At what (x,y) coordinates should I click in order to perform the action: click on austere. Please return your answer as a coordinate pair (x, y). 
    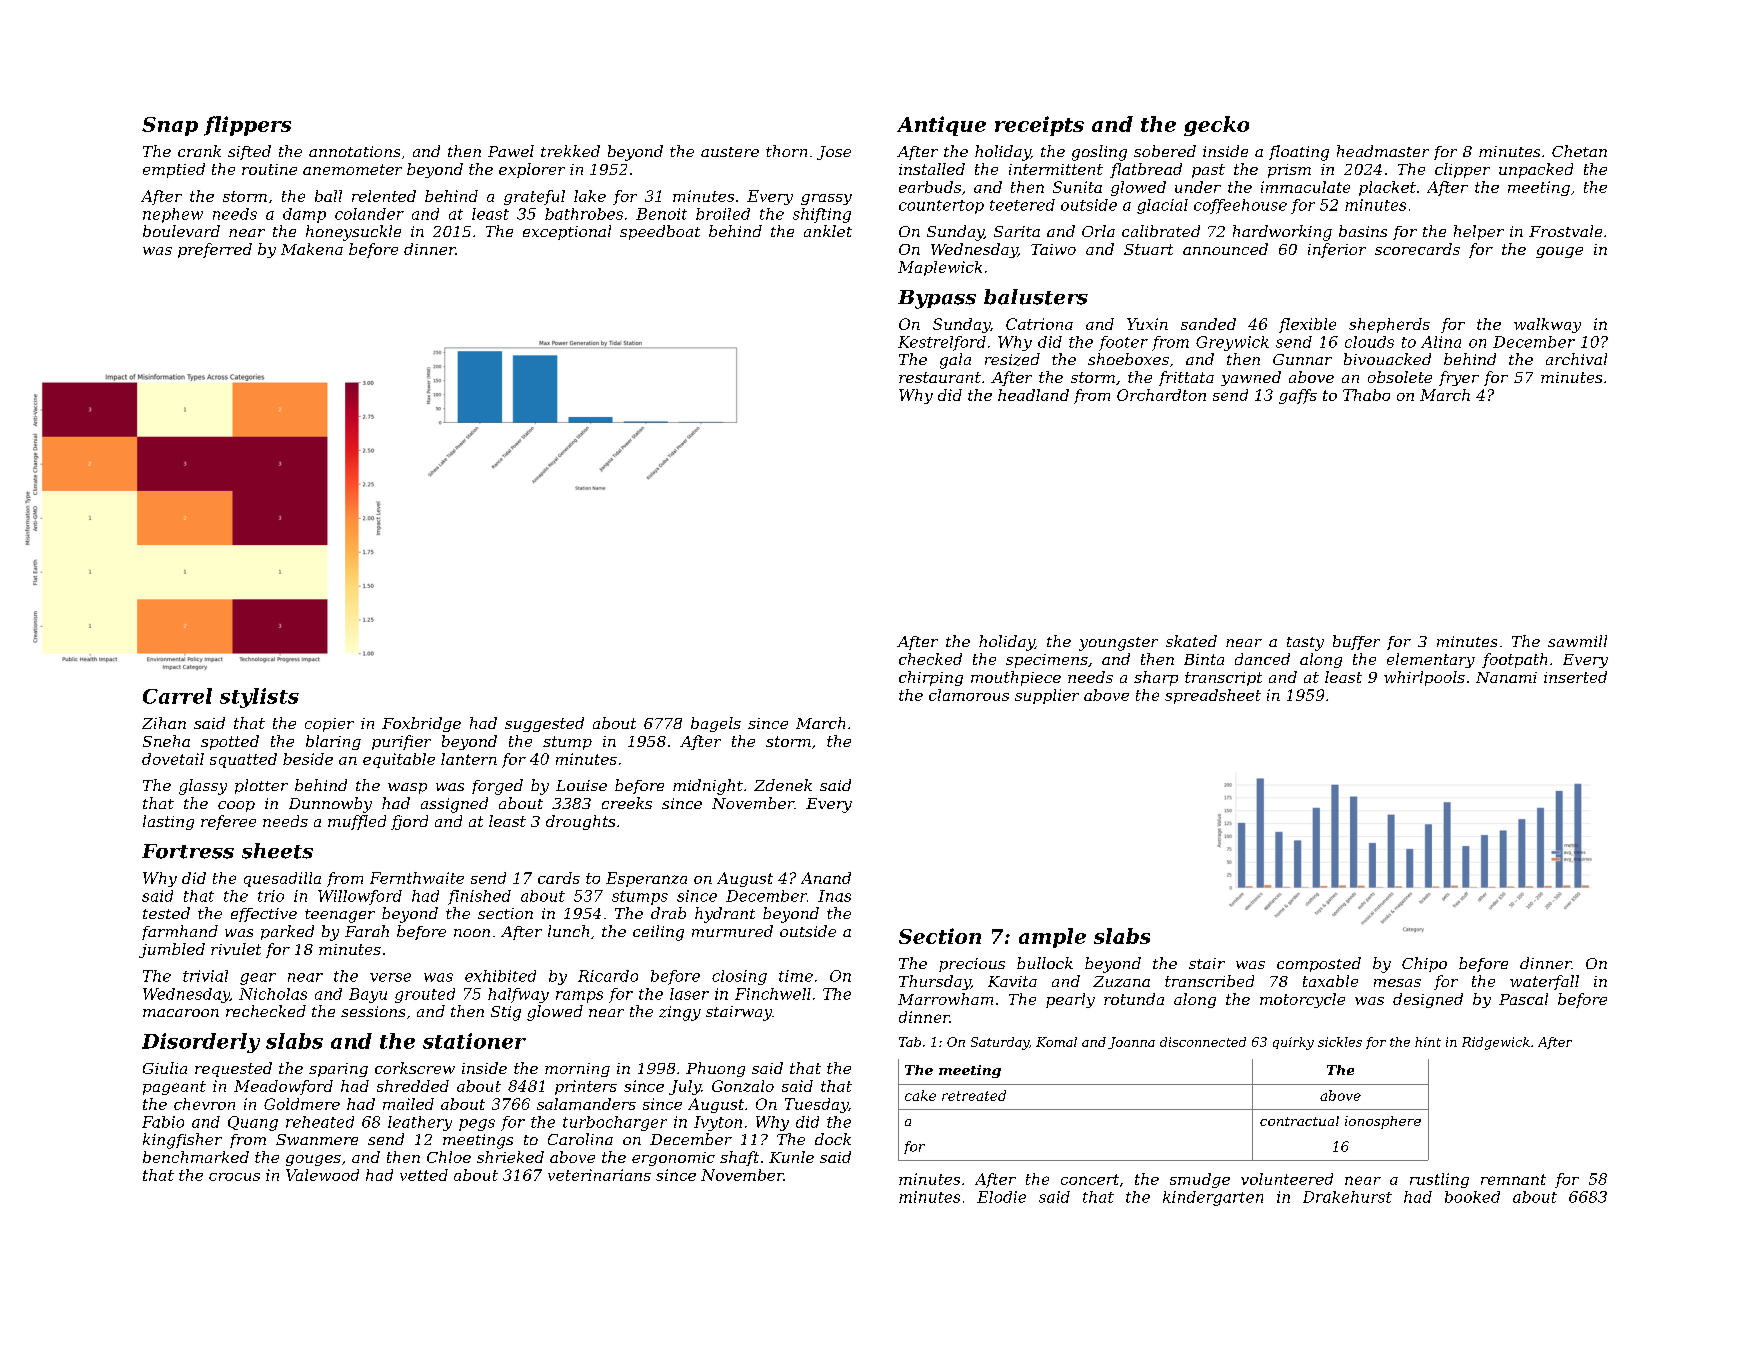
    Looking at the image, I should click on (730, 152).
